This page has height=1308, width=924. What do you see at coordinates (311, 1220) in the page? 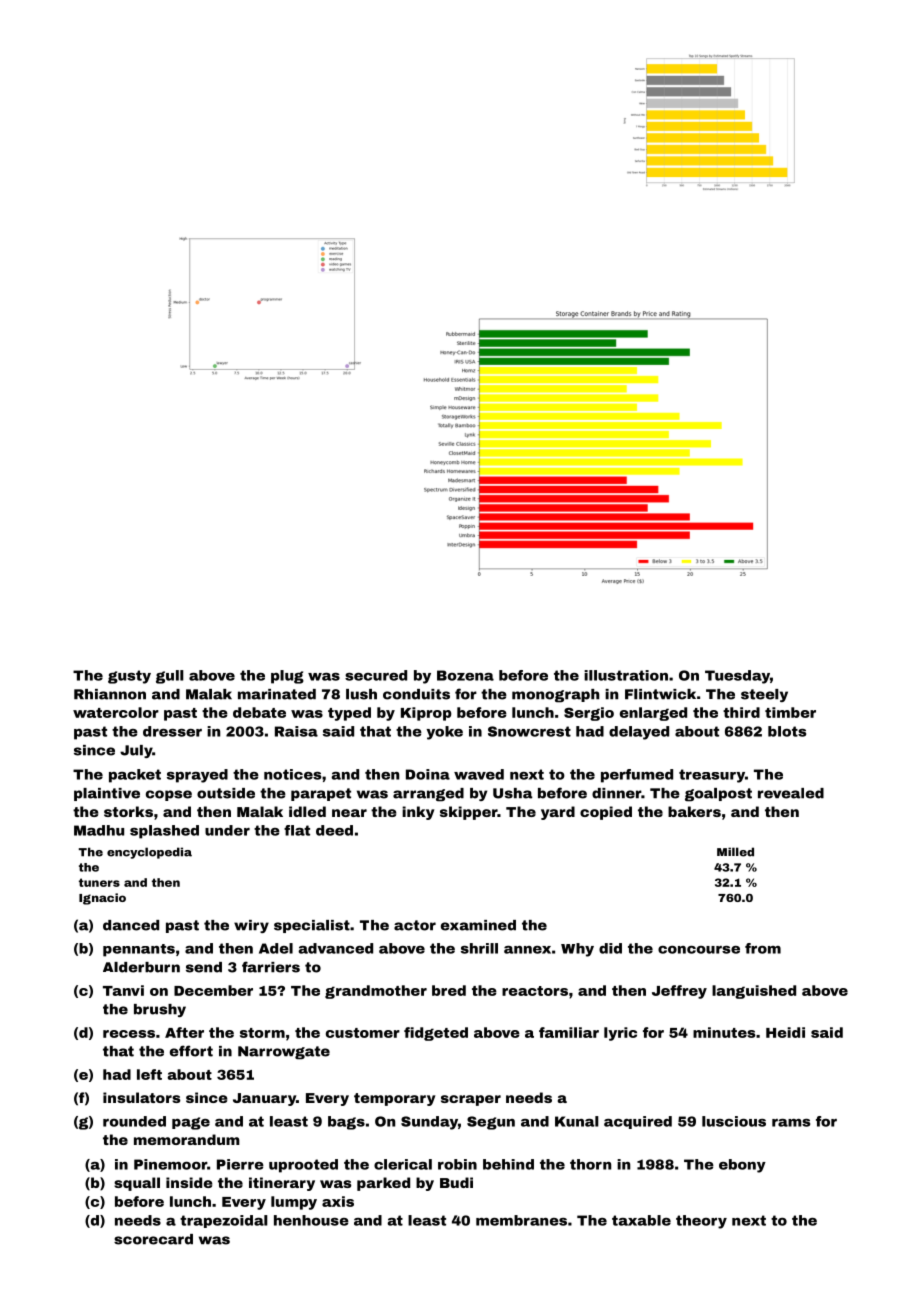
I see `henhouse` at bounding box center [311, 1220].
